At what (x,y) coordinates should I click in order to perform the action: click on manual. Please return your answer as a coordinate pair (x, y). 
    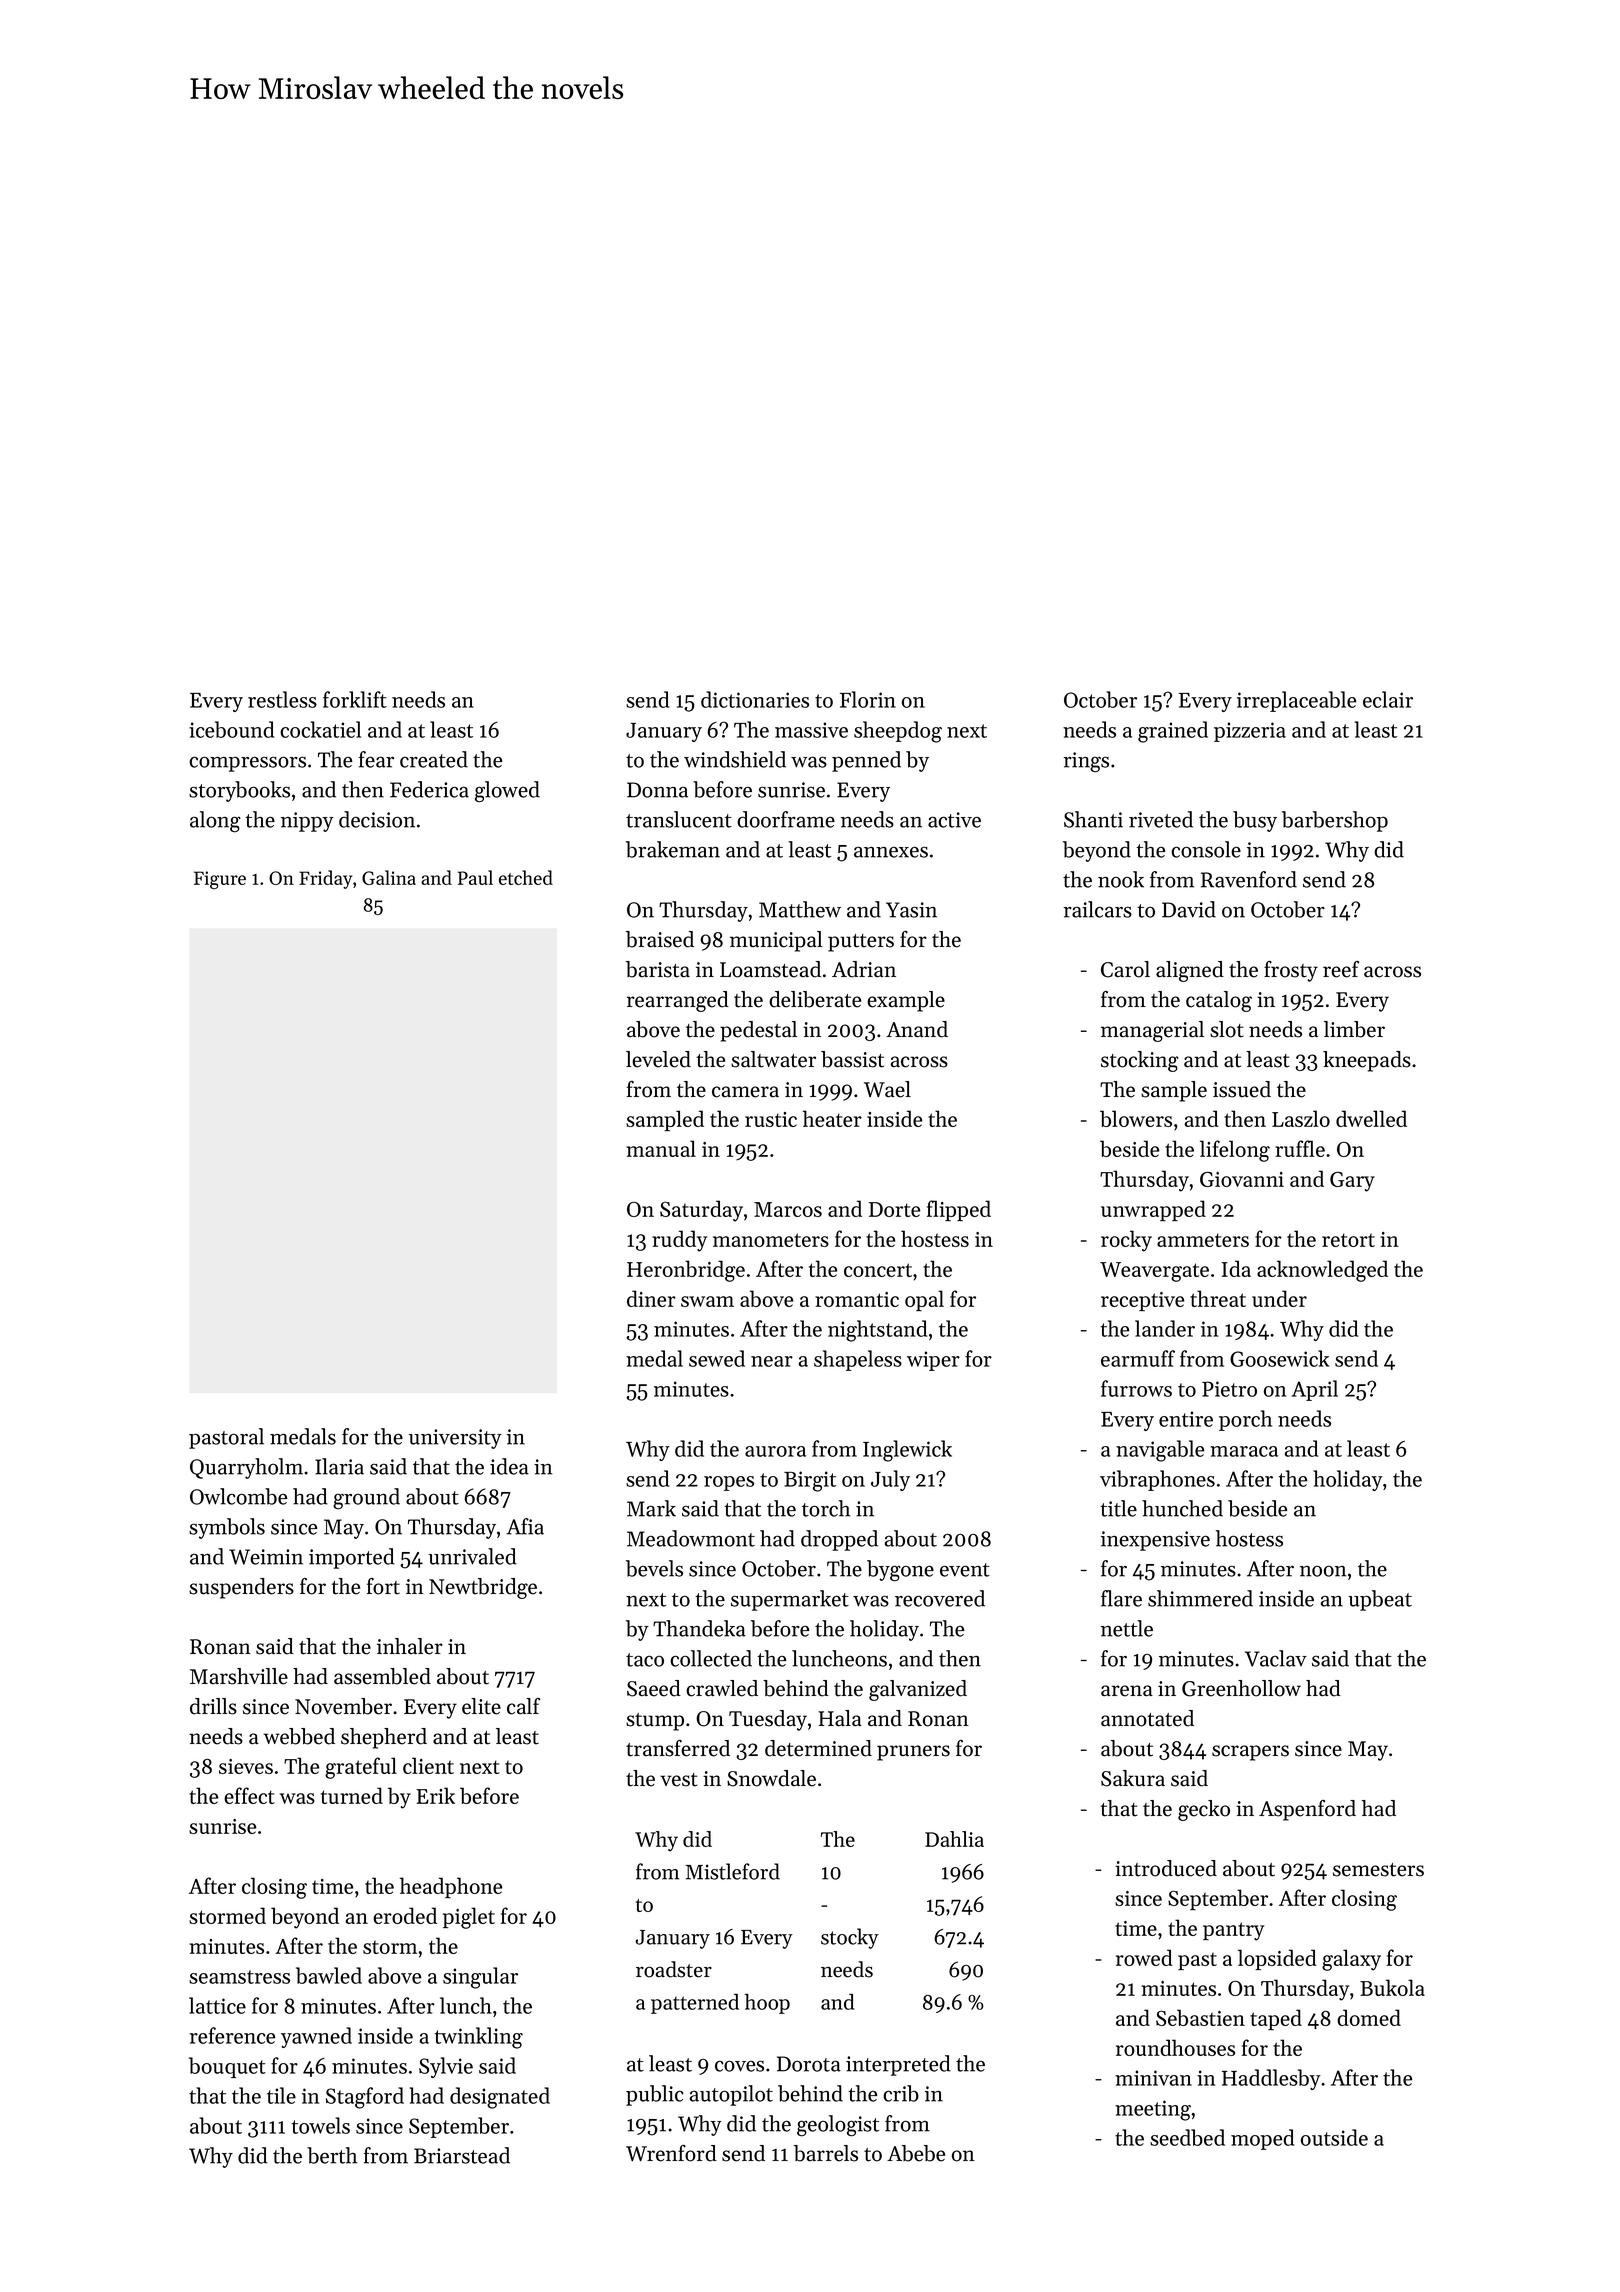
    Looking at the image, I should click on (661, 1148).
